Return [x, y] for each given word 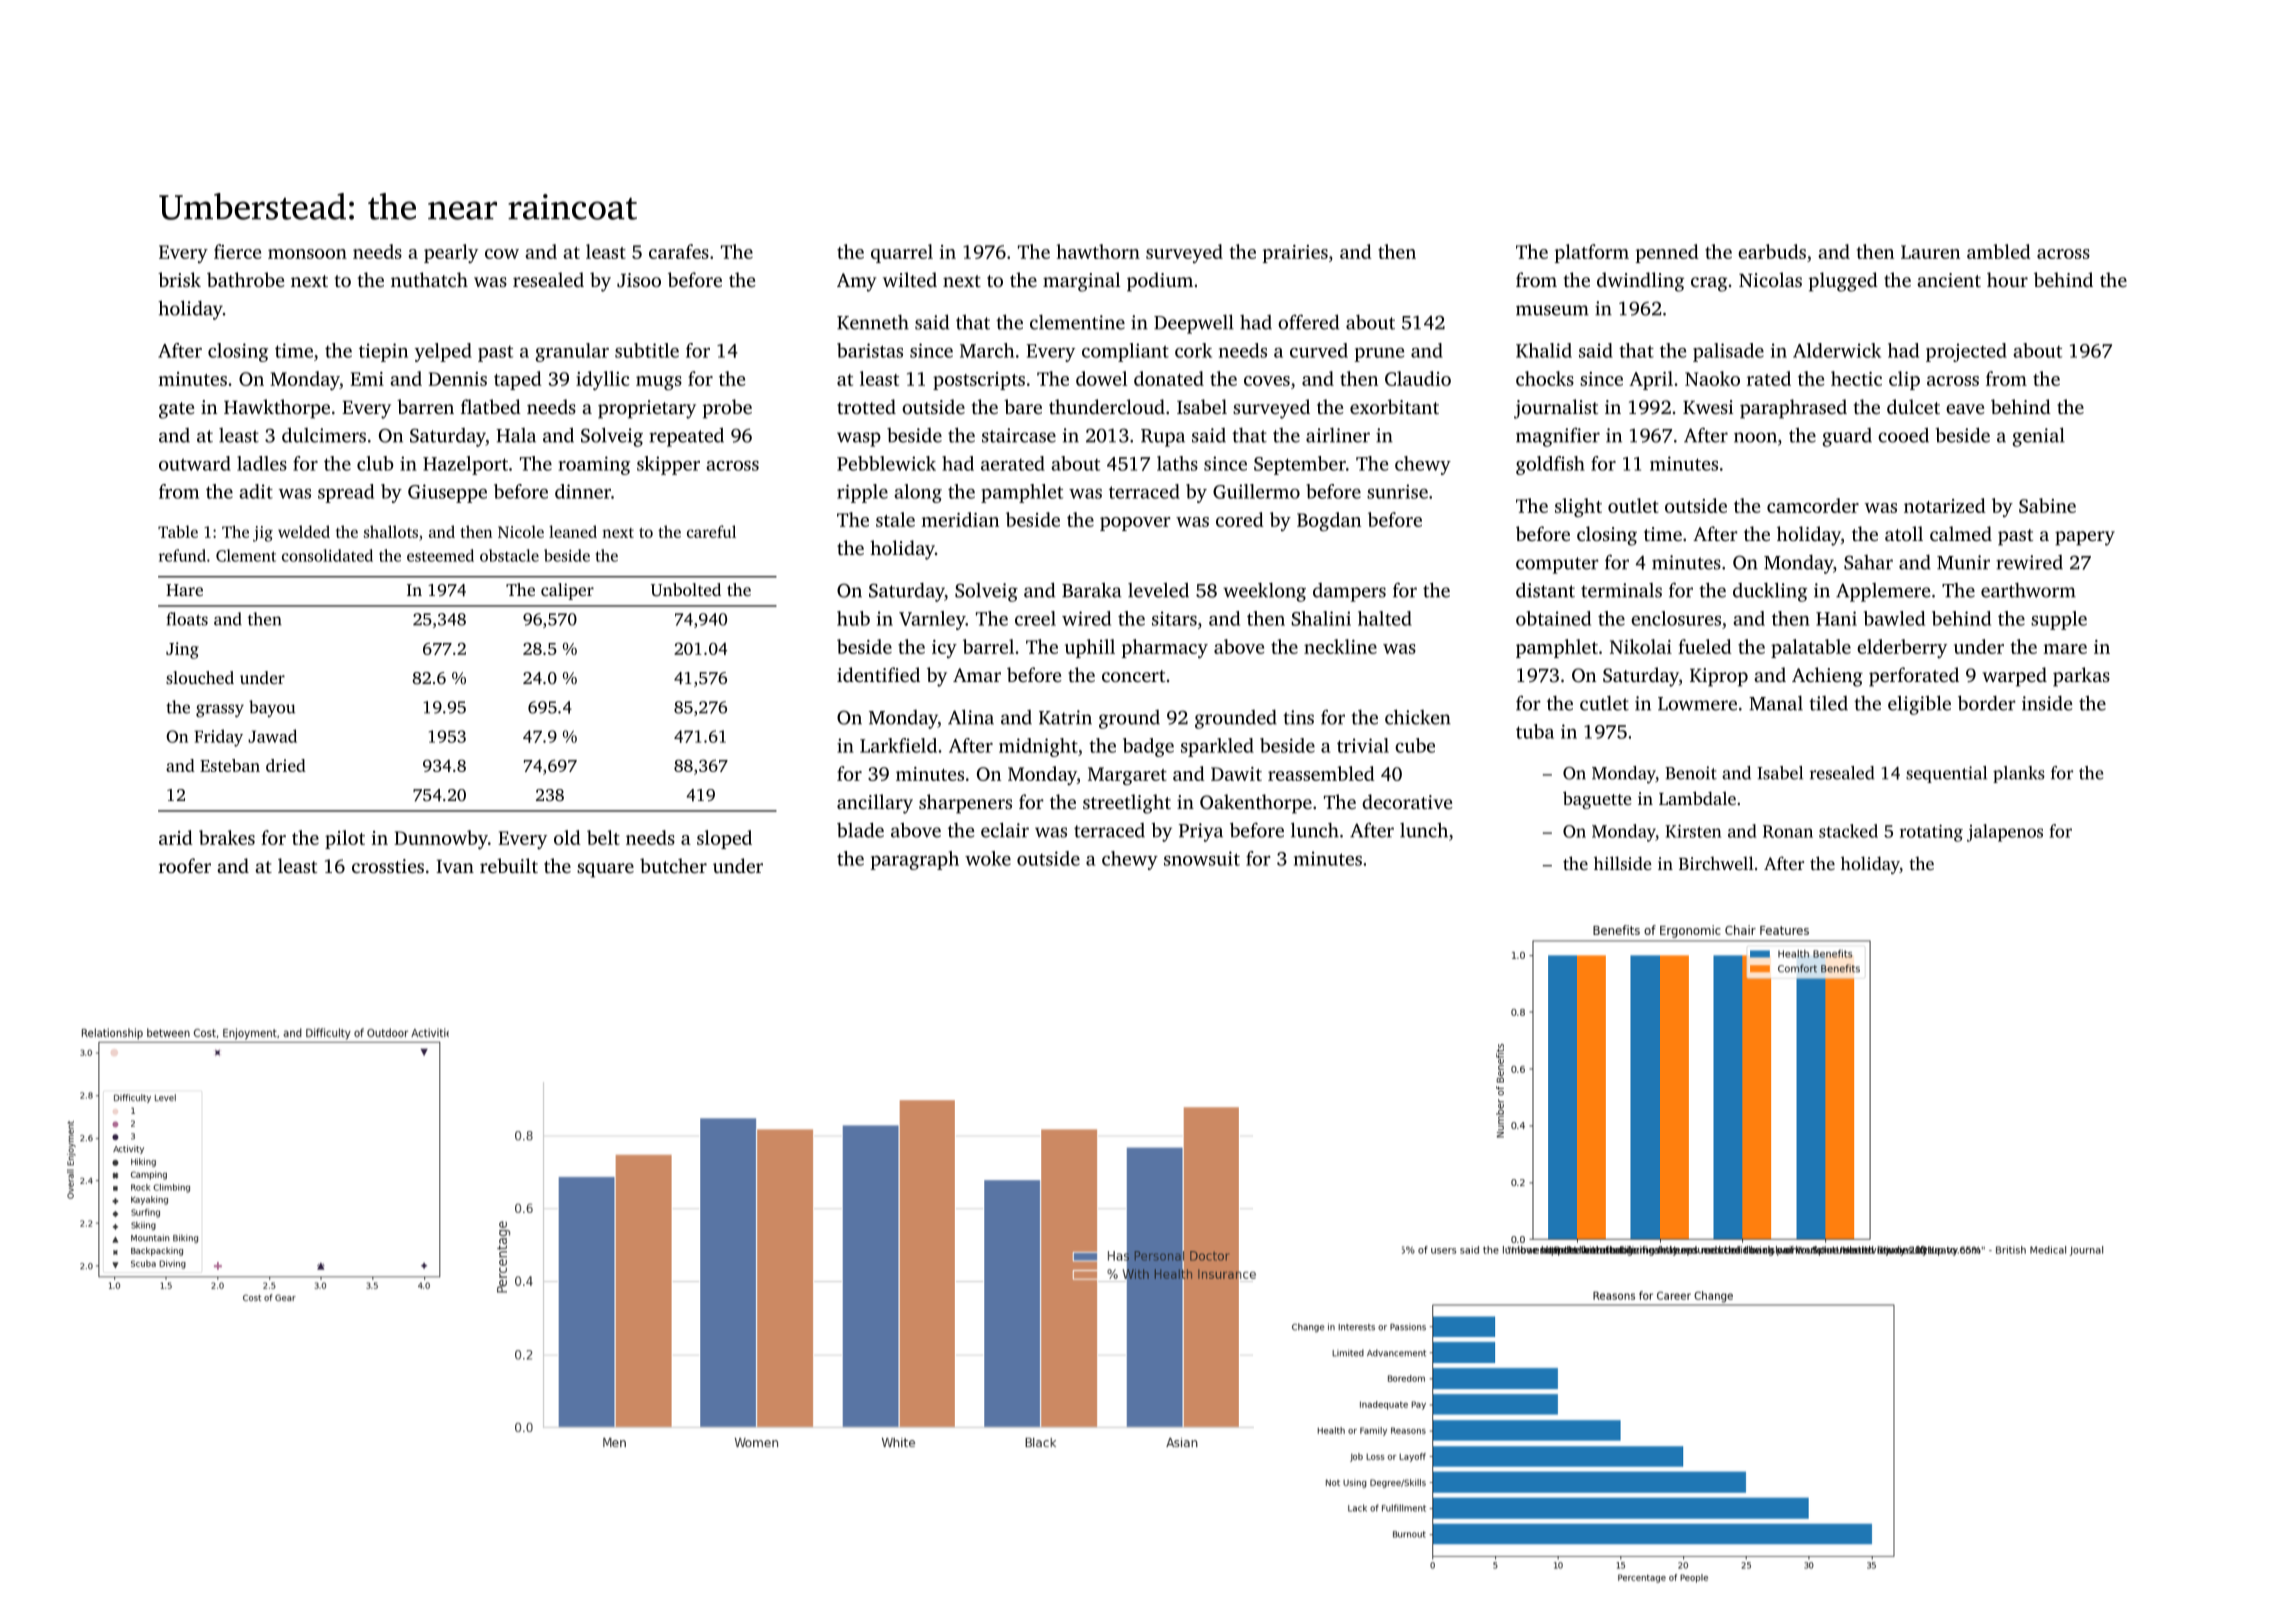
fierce [237, 251]
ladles [262, 463]
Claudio [1418, 378]
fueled [1705, 646]
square [605, 870]
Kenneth [873, 322]
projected [1966, 352]
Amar [977, 675]
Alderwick [1837, 350]
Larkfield [898, 745]
